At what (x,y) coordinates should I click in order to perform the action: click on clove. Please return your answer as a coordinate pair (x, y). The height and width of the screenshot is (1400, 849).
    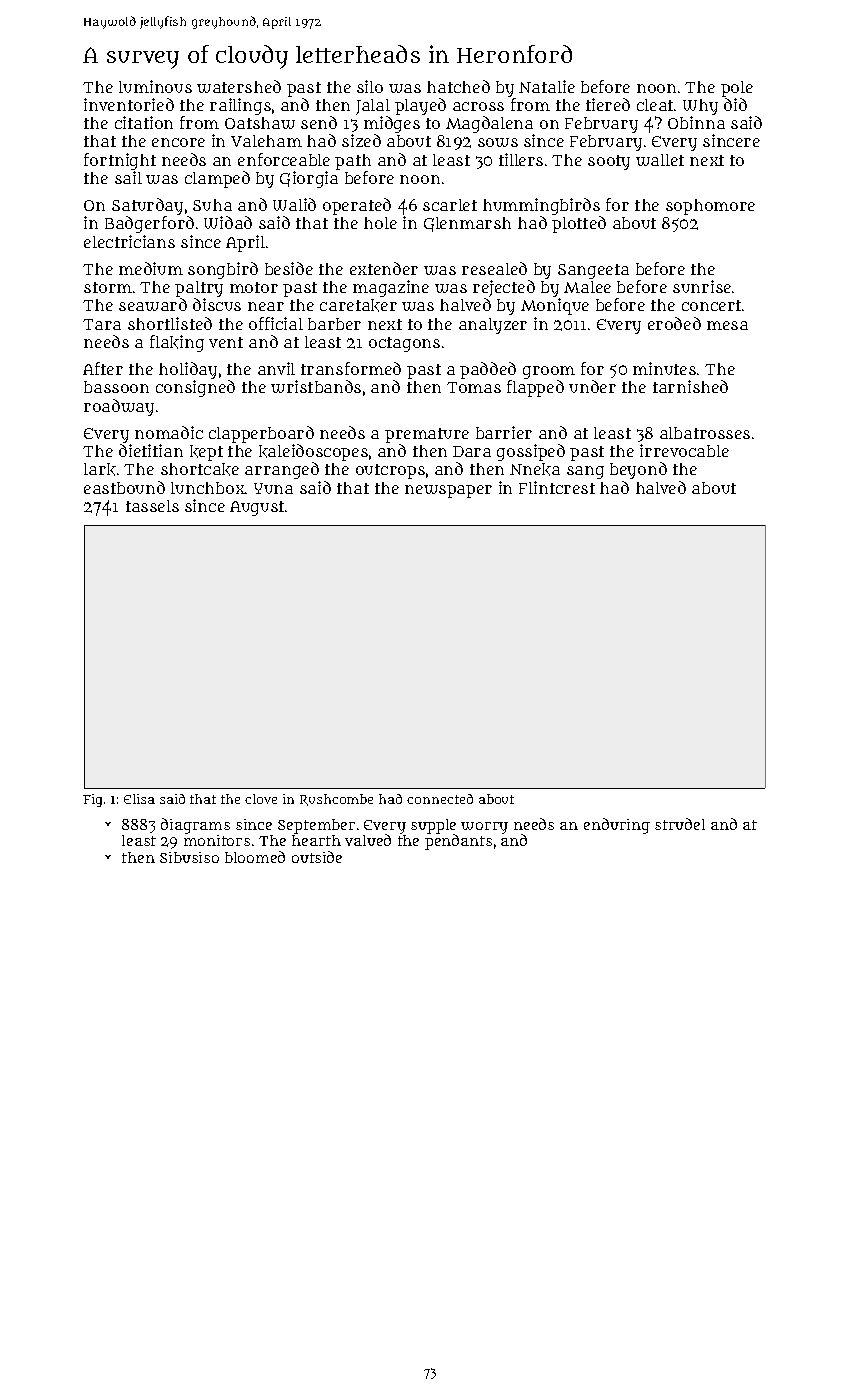
    Looking at the image, I should click on (261, 799).
